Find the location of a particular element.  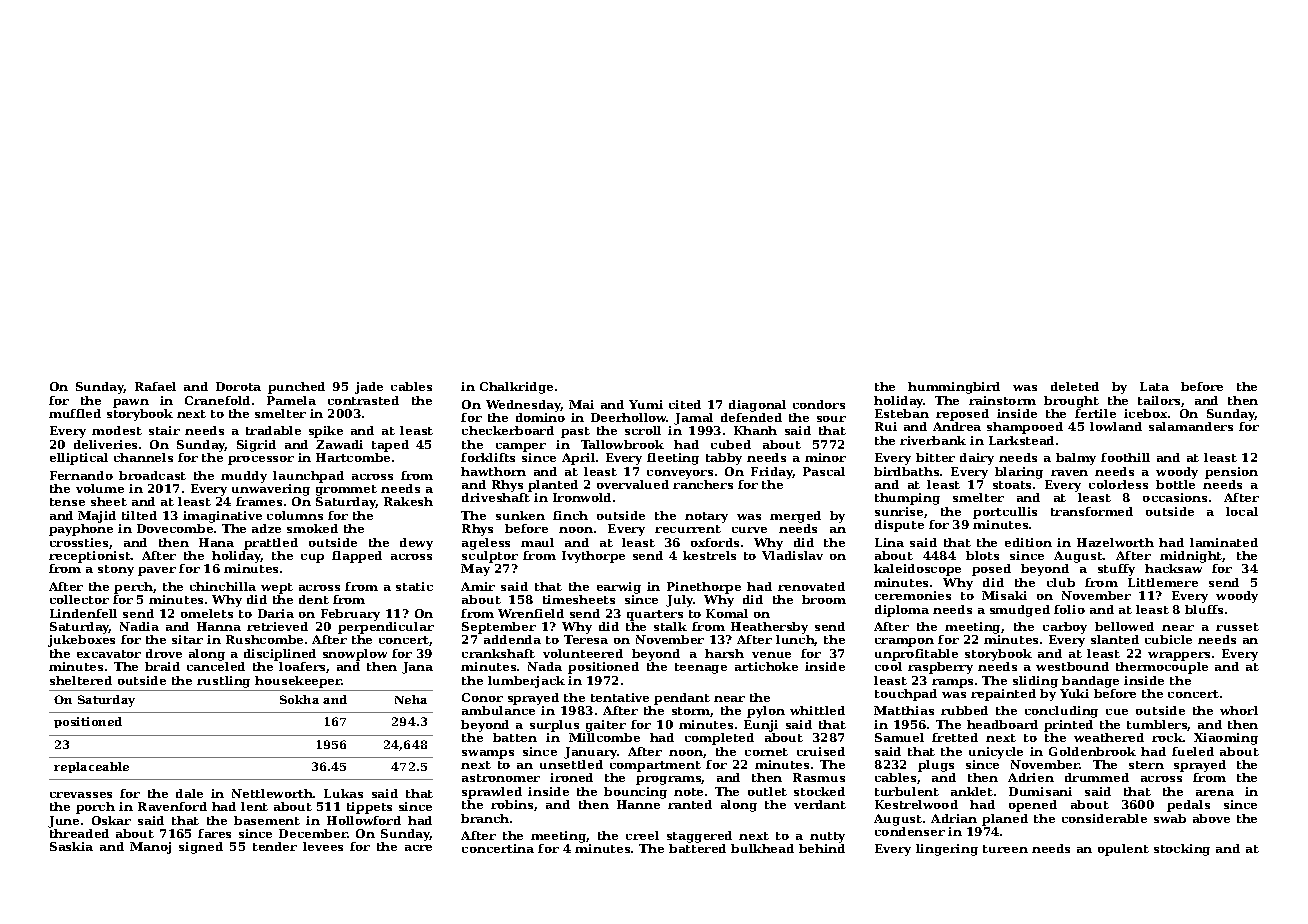

Wrenfield is located at coordinates (531, 613).
